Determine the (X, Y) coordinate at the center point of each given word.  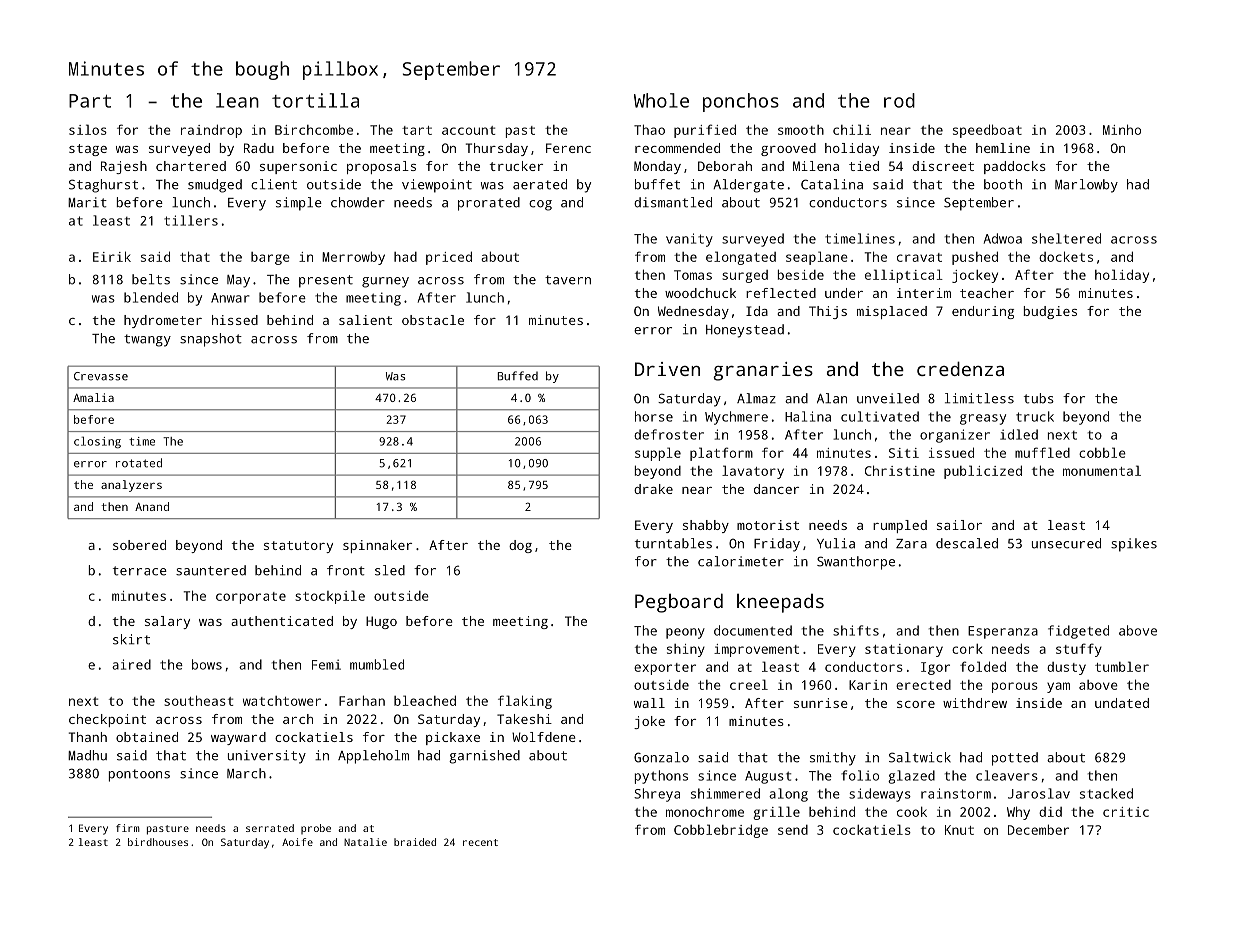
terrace (140, 571)
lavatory (753, 472)
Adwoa (1003, 238)
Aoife (297, 842)
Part (90, 101)
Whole (661, 100)
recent (480, 842)
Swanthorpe (856, 563)
